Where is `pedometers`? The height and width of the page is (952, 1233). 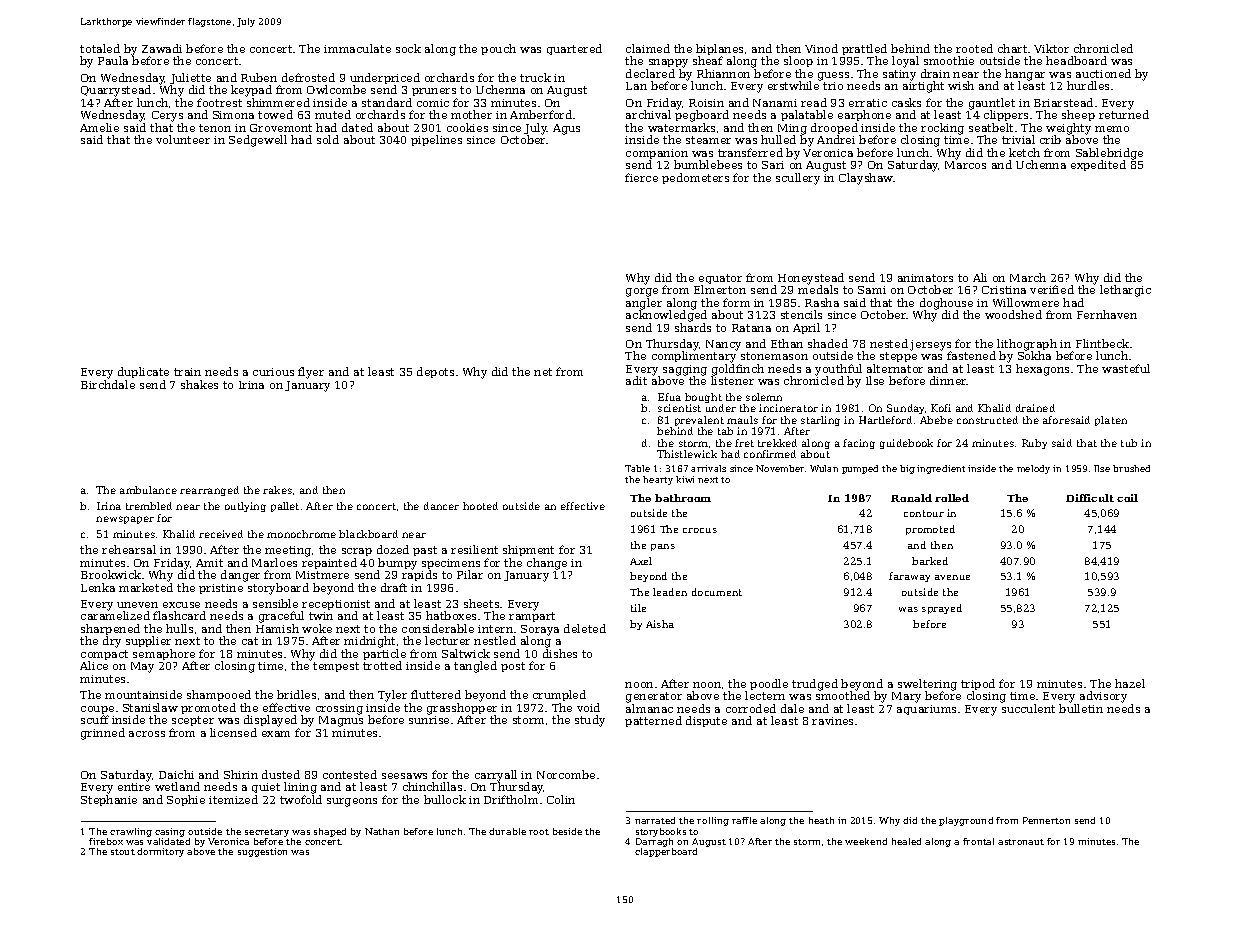
pedometers is located at coordinates (695, 178).
